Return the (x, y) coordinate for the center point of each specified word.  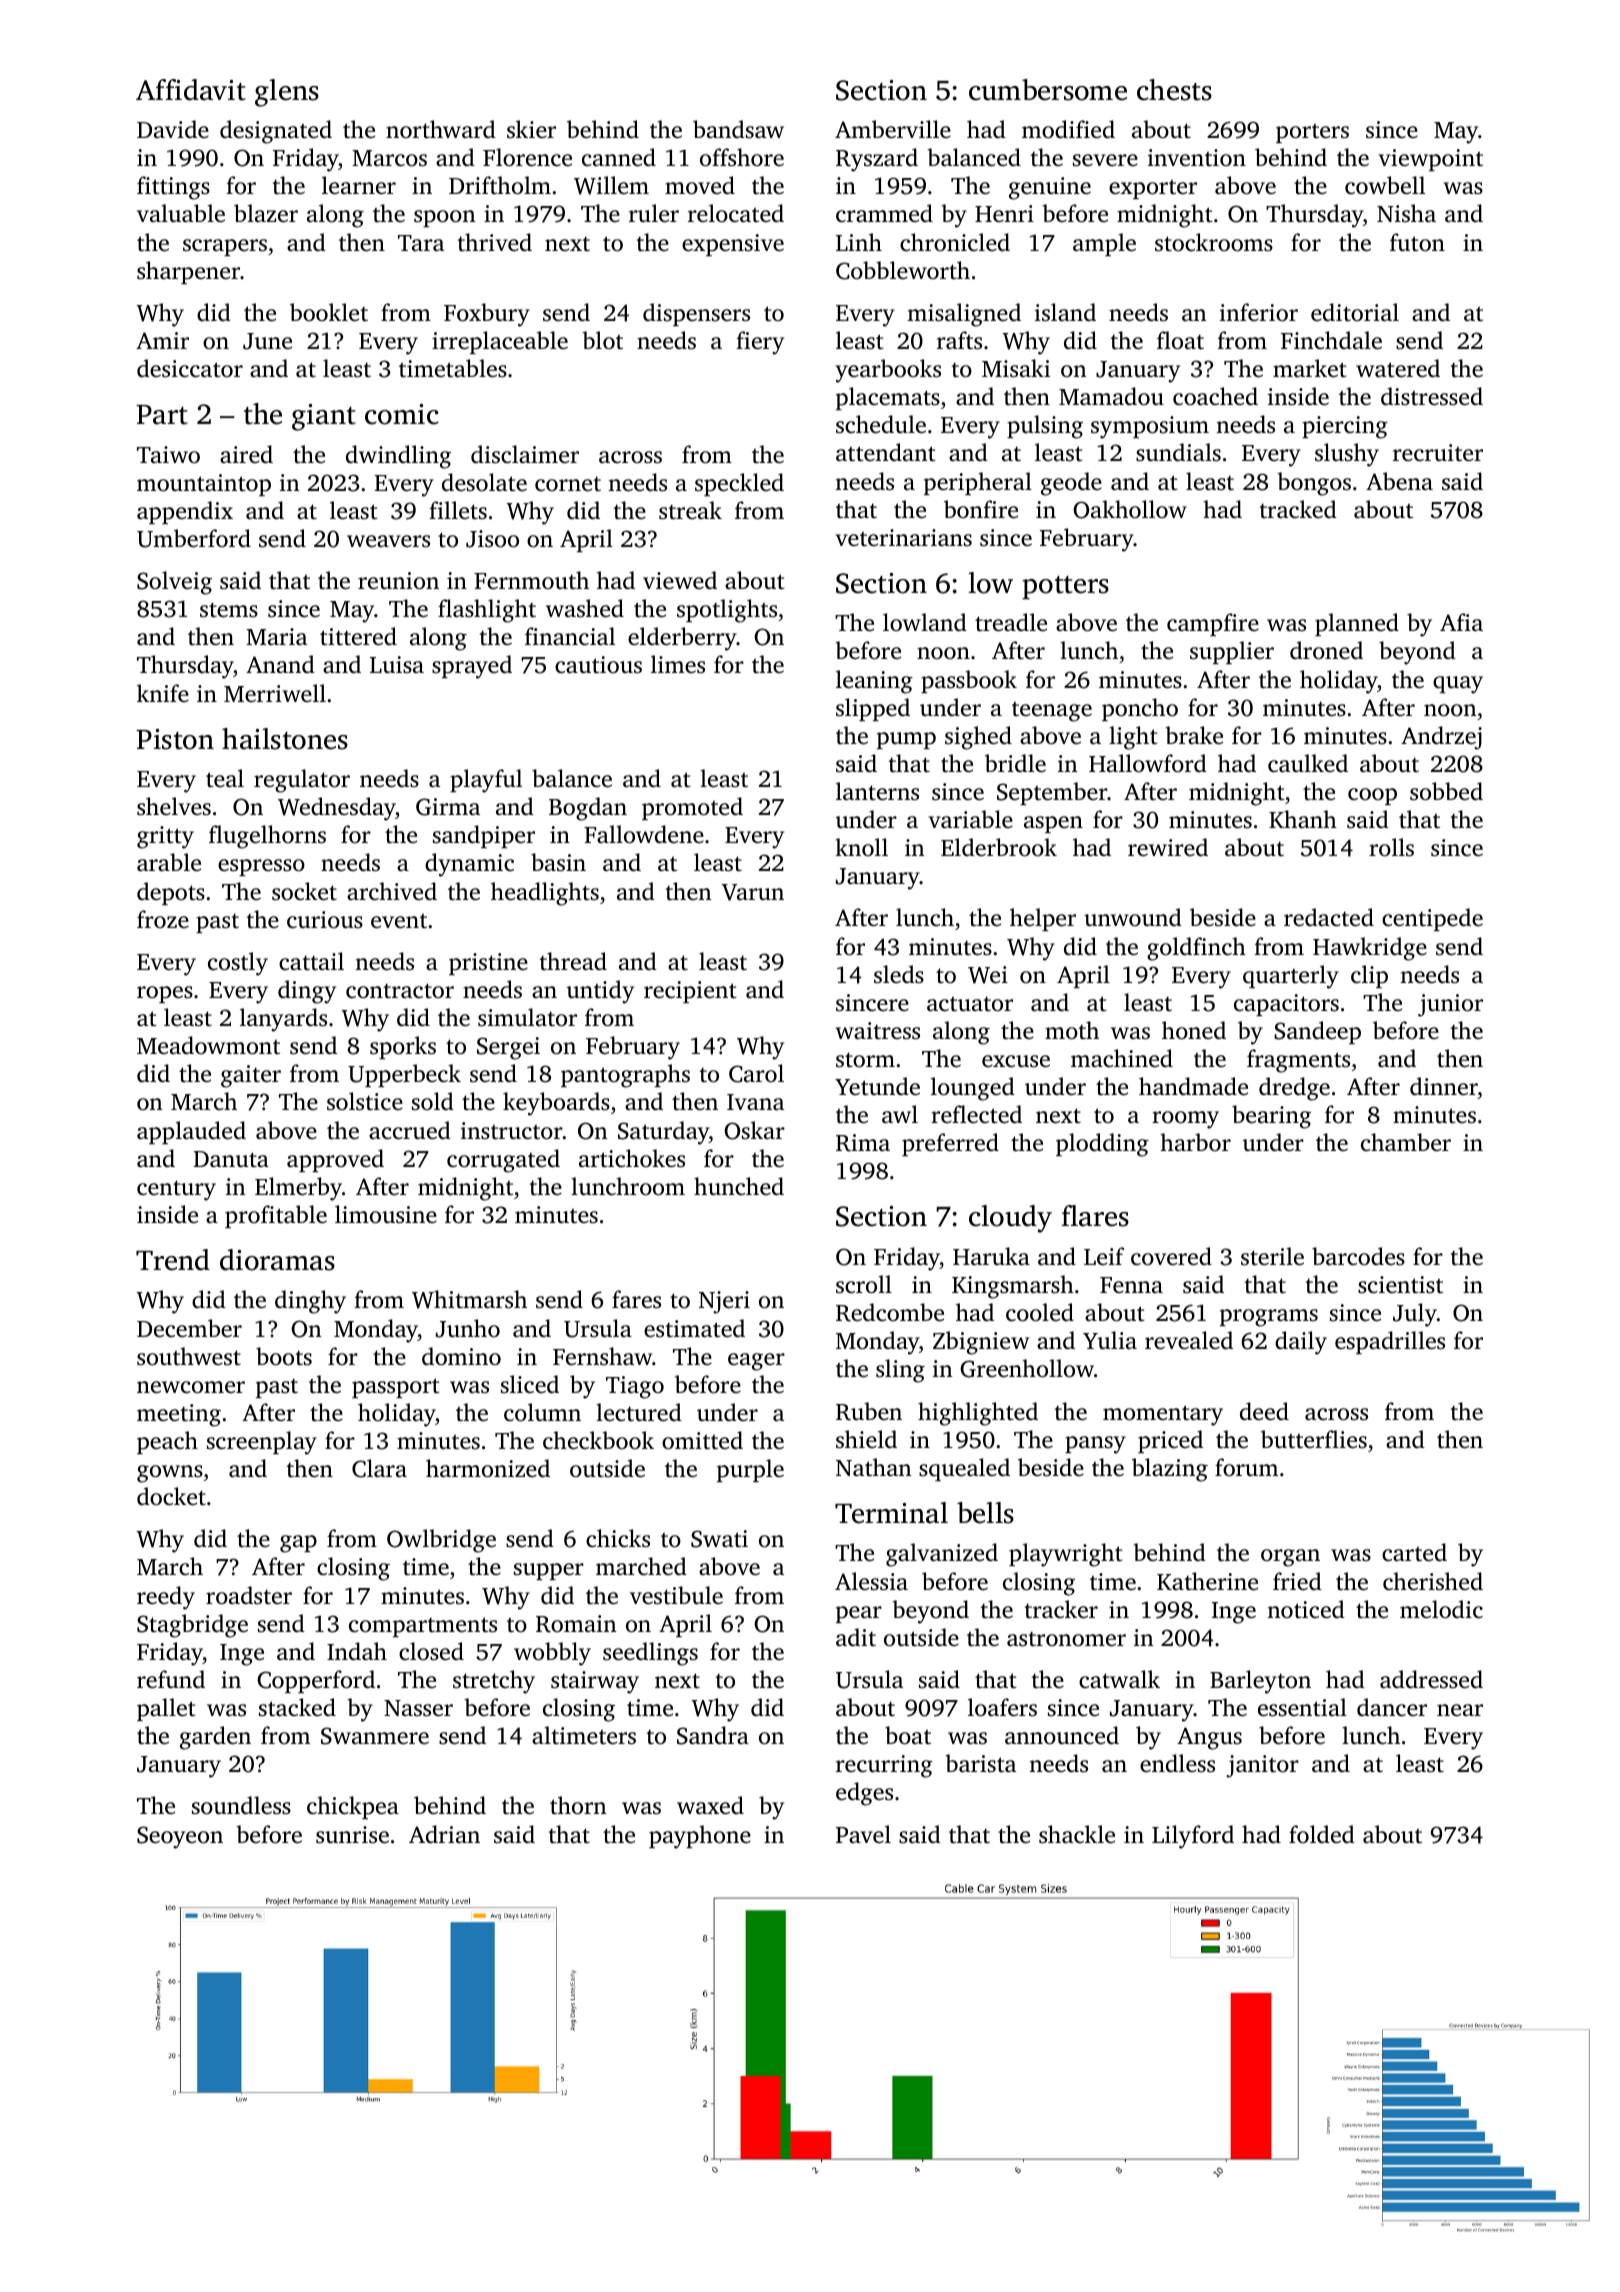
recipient (690, 992)
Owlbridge (441, 1541)
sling (900, 1371)
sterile (1272, 1256)
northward (441, 129)
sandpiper (484, 836)
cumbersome (1048, 90)
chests (1174, 90)
